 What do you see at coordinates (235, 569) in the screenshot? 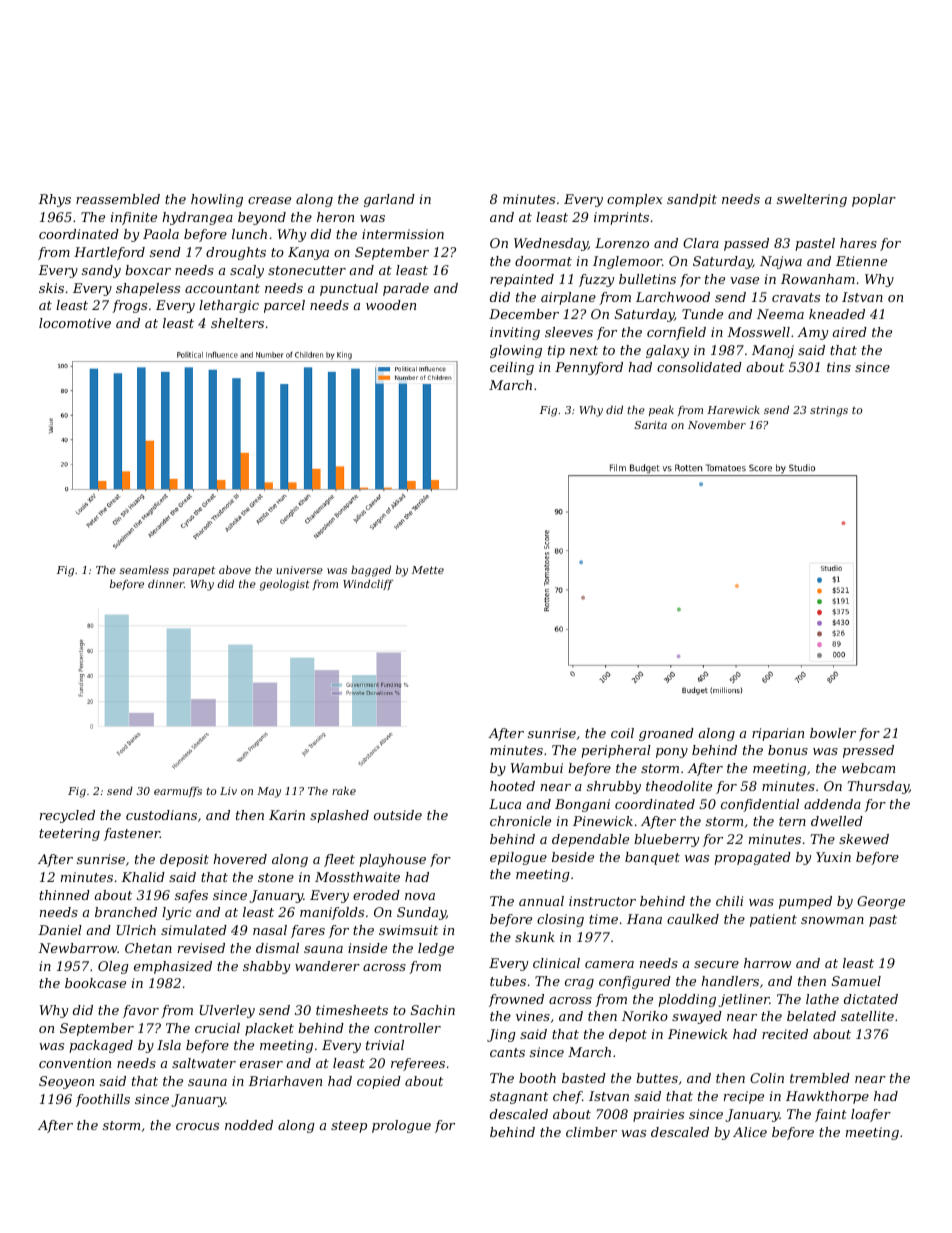
I see `above` at bounding box center [235, 569].
